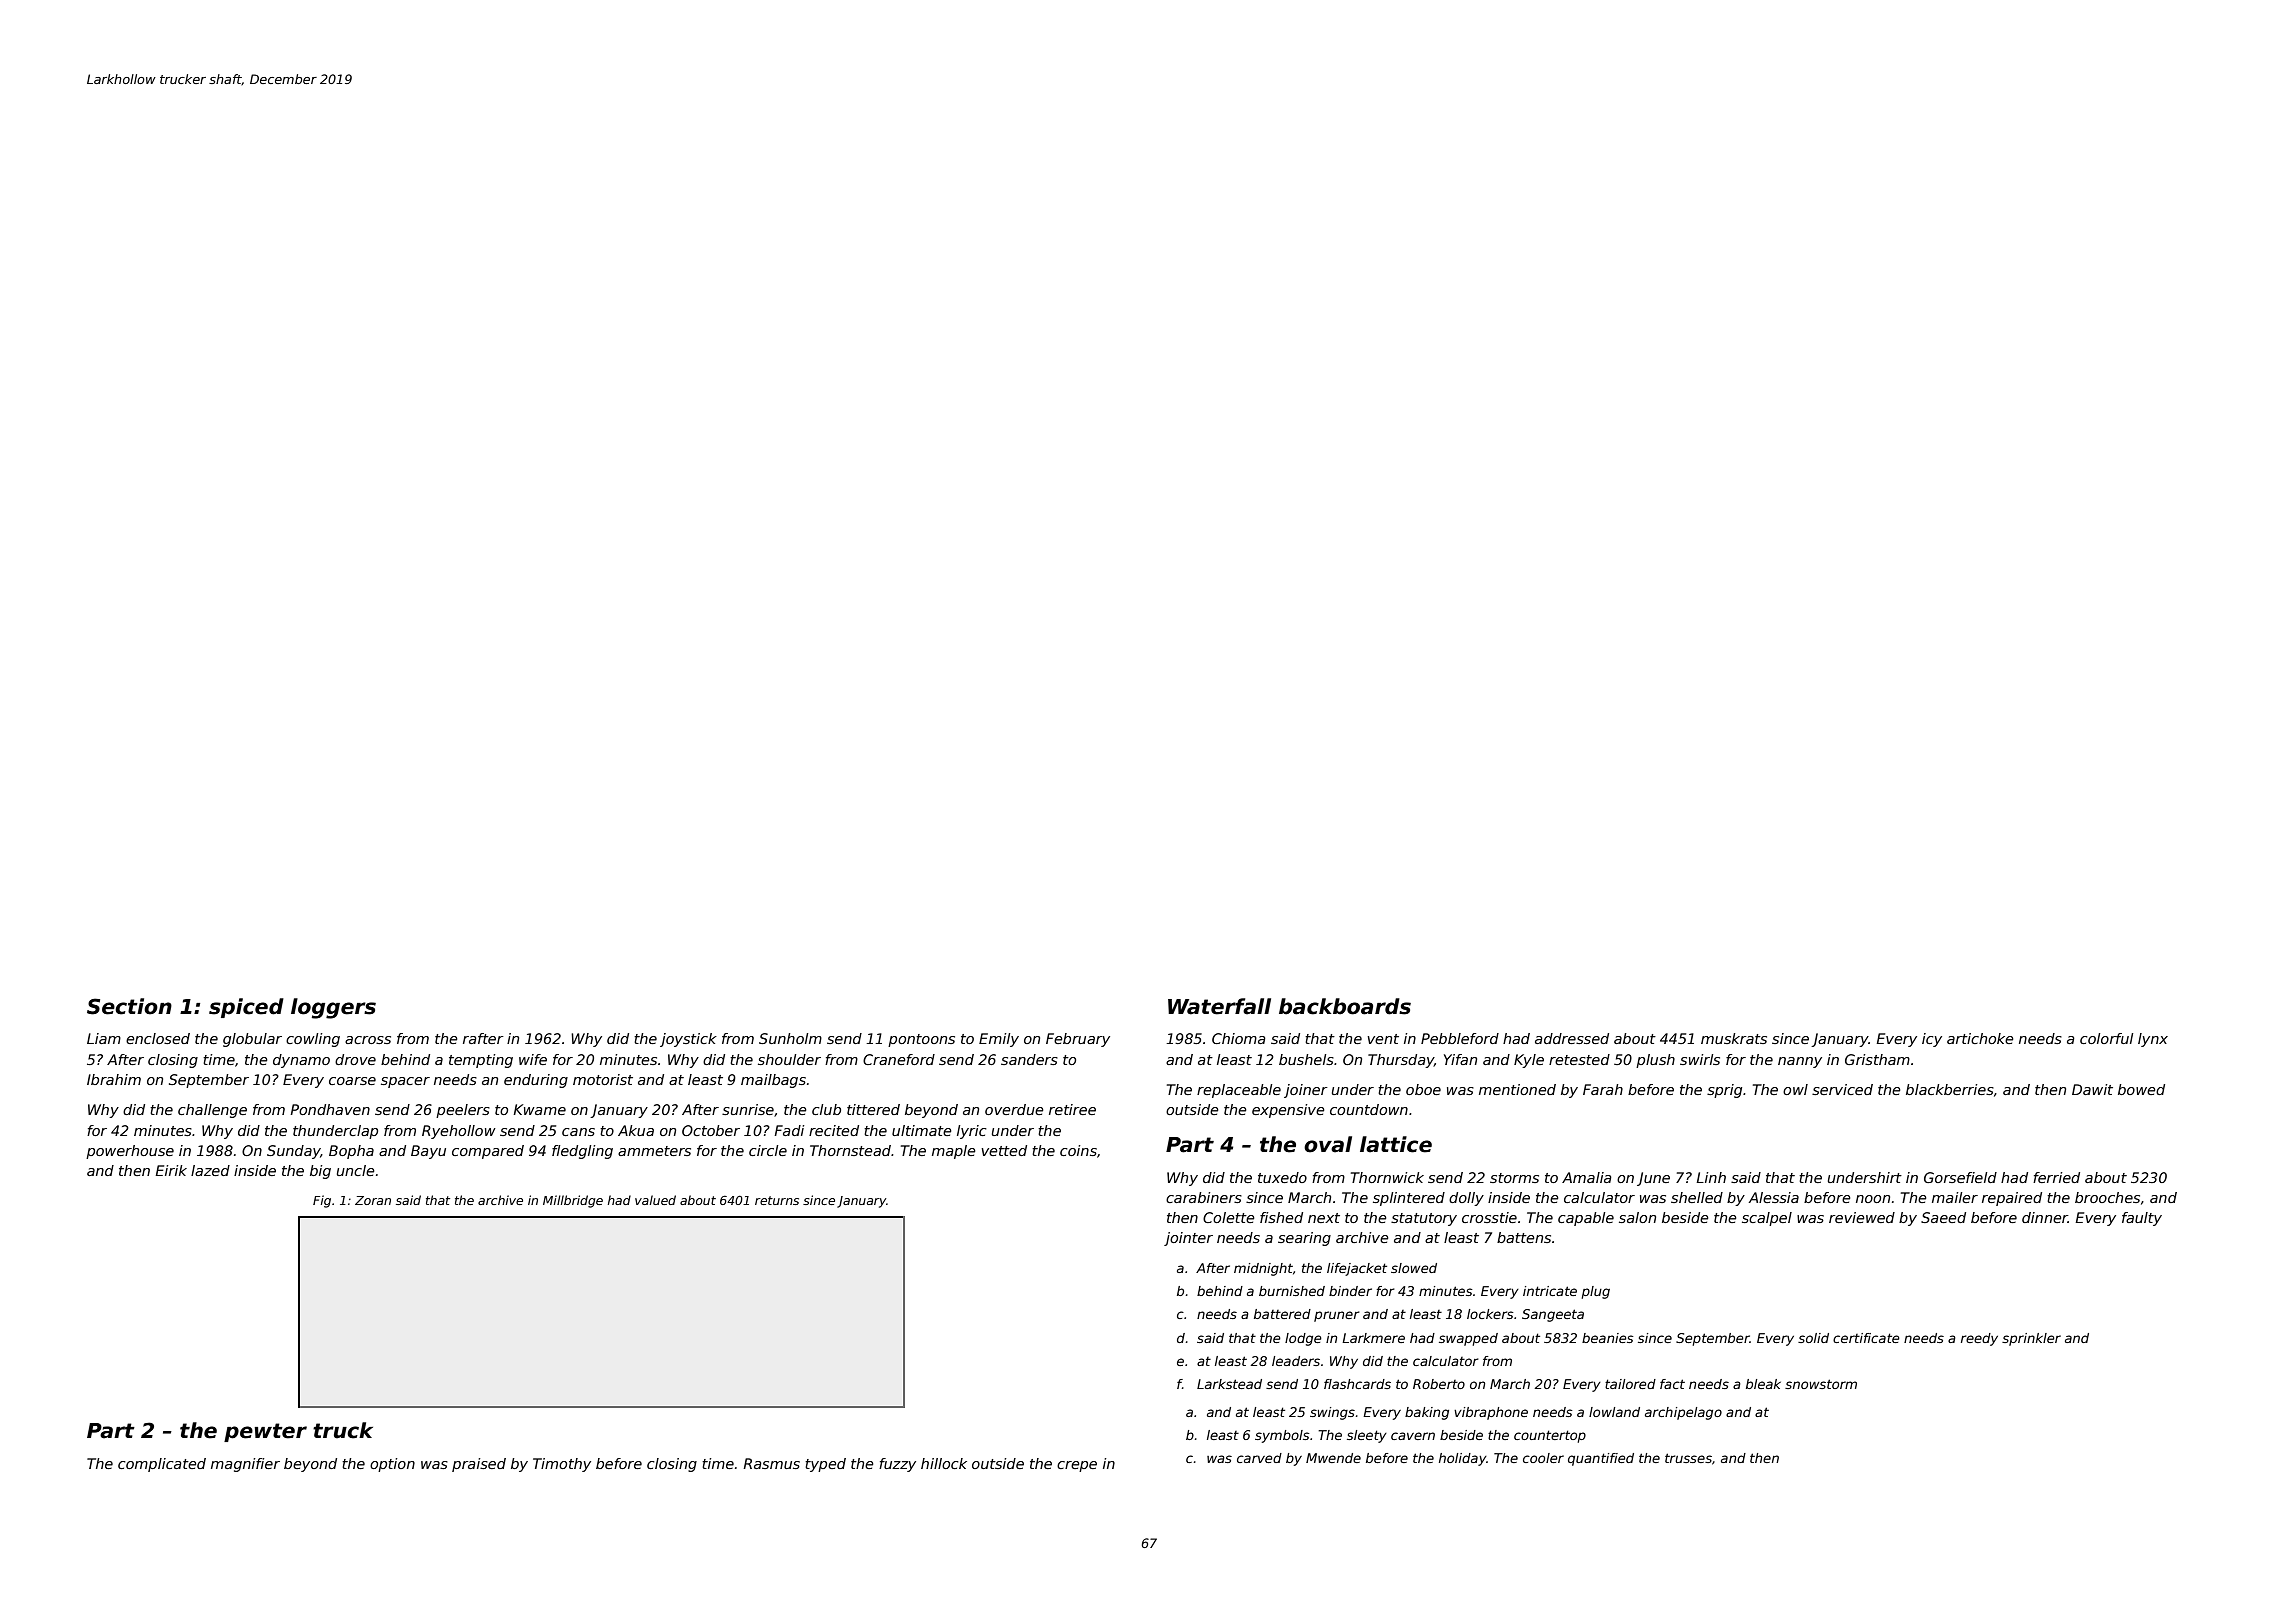 The image size is (2282, 1614). What do you see at coordinates (1029, 1059) in the screenshot?
I see `sanders` at bounding box center [1029, 1059].
